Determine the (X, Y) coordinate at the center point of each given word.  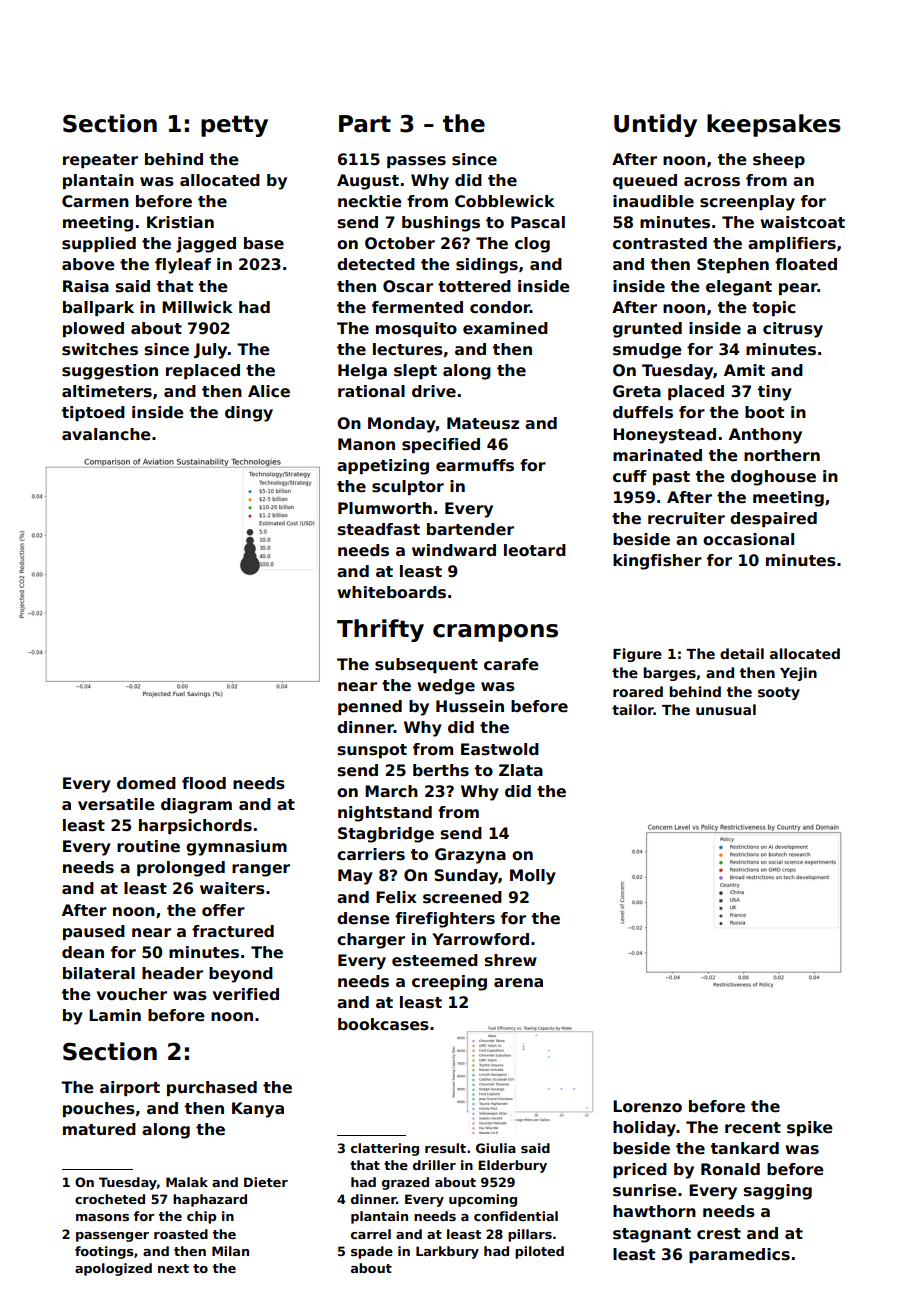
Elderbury (512, 1166)
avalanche (106, 434)
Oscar (408, 286)
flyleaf (183, 266)
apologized (113, 1269)
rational (371, 391)
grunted (647, 330)
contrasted (660, 243)
